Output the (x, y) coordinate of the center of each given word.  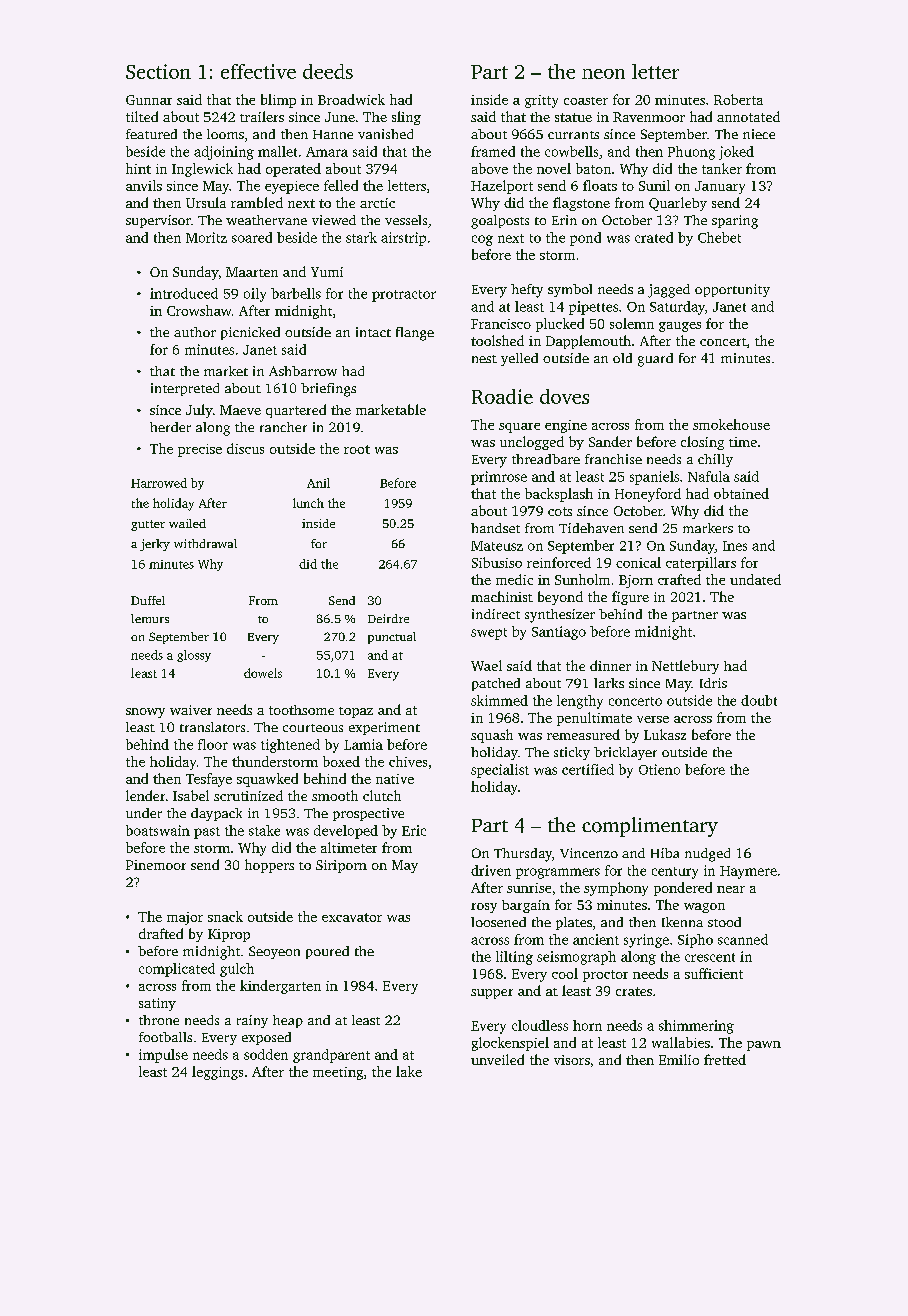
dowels (263, 673)
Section (158, 71)
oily (255, 295)
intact (373, 332)
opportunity (732, 290)
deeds (328, 71)
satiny (157, 1004)
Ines (735, 546)
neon (603, 74)
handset (495, 528)
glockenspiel (510, 1044)
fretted (725, 1059)
